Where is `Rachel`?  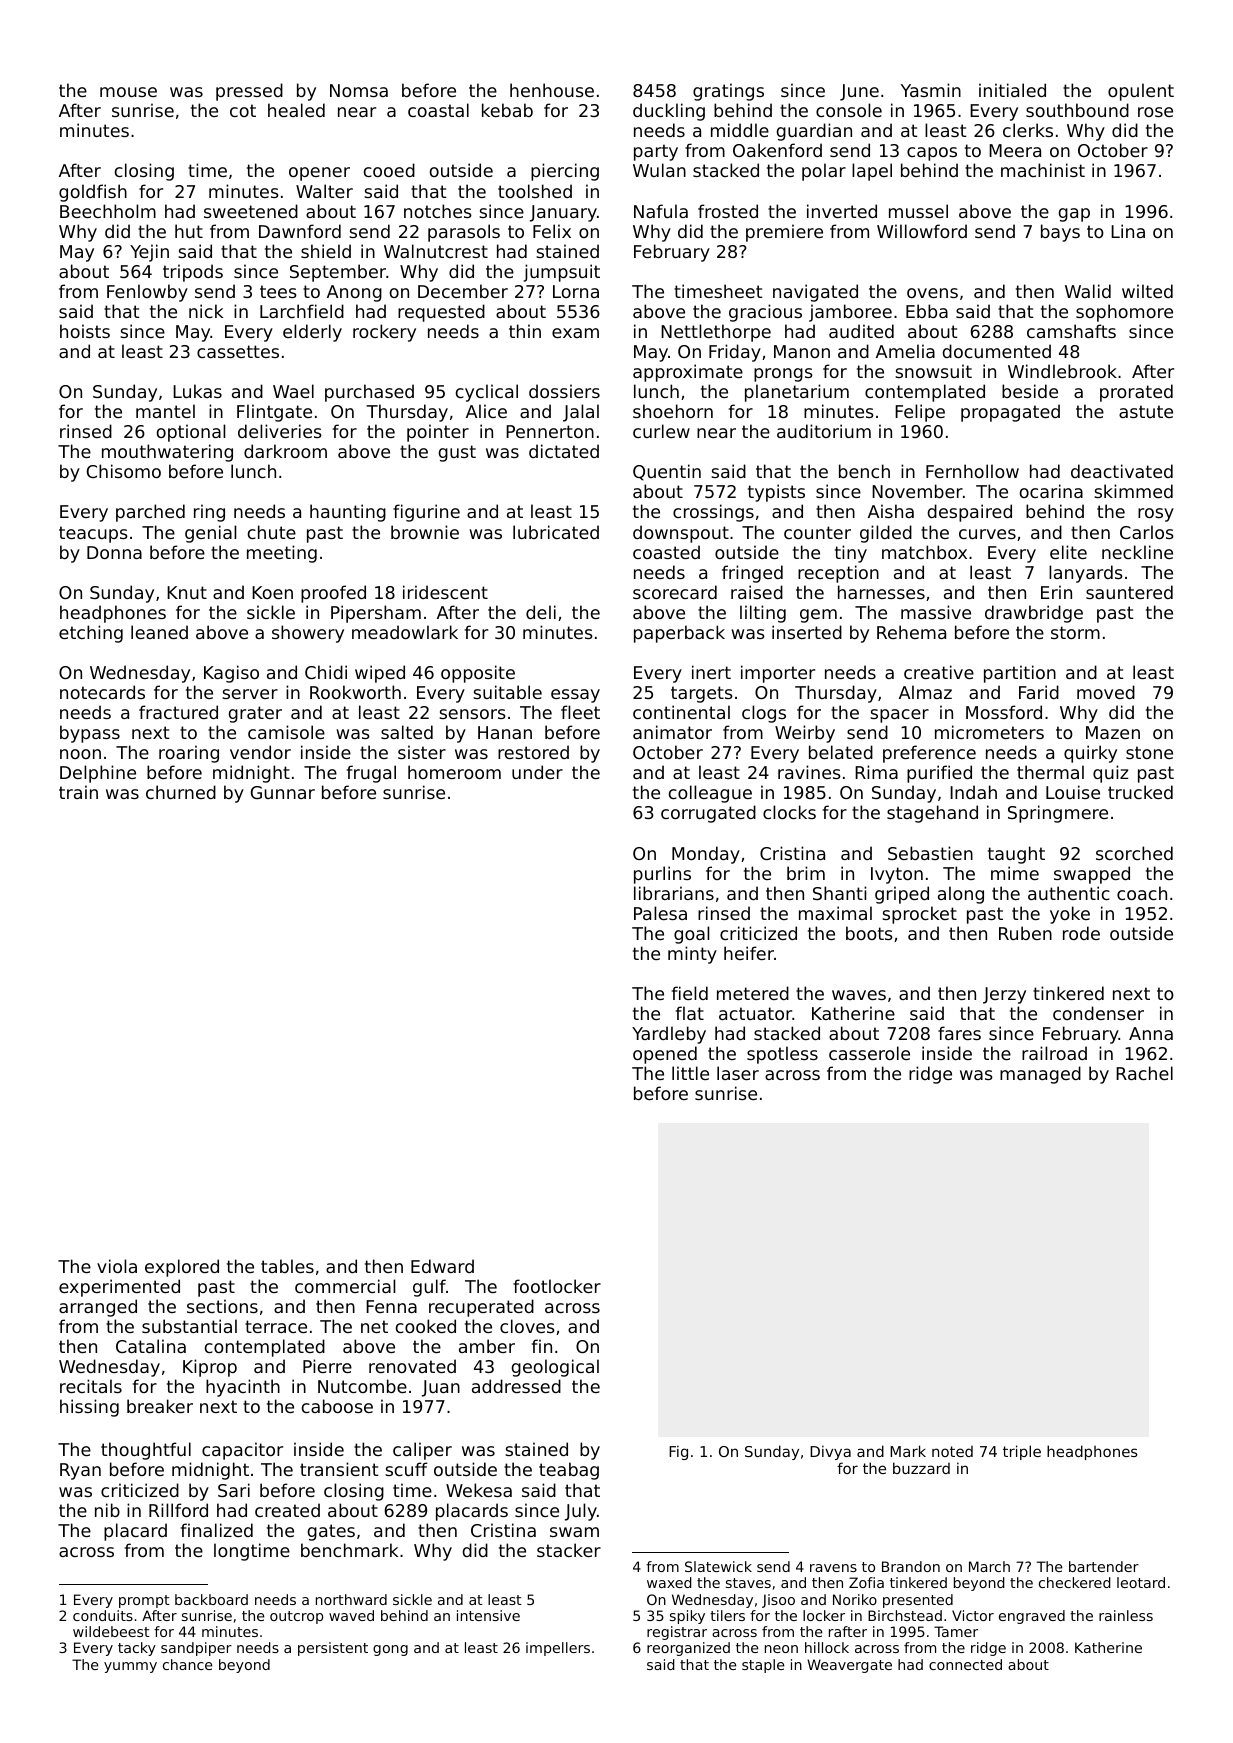
Rachel is located at coordinates (1144, 1073).
